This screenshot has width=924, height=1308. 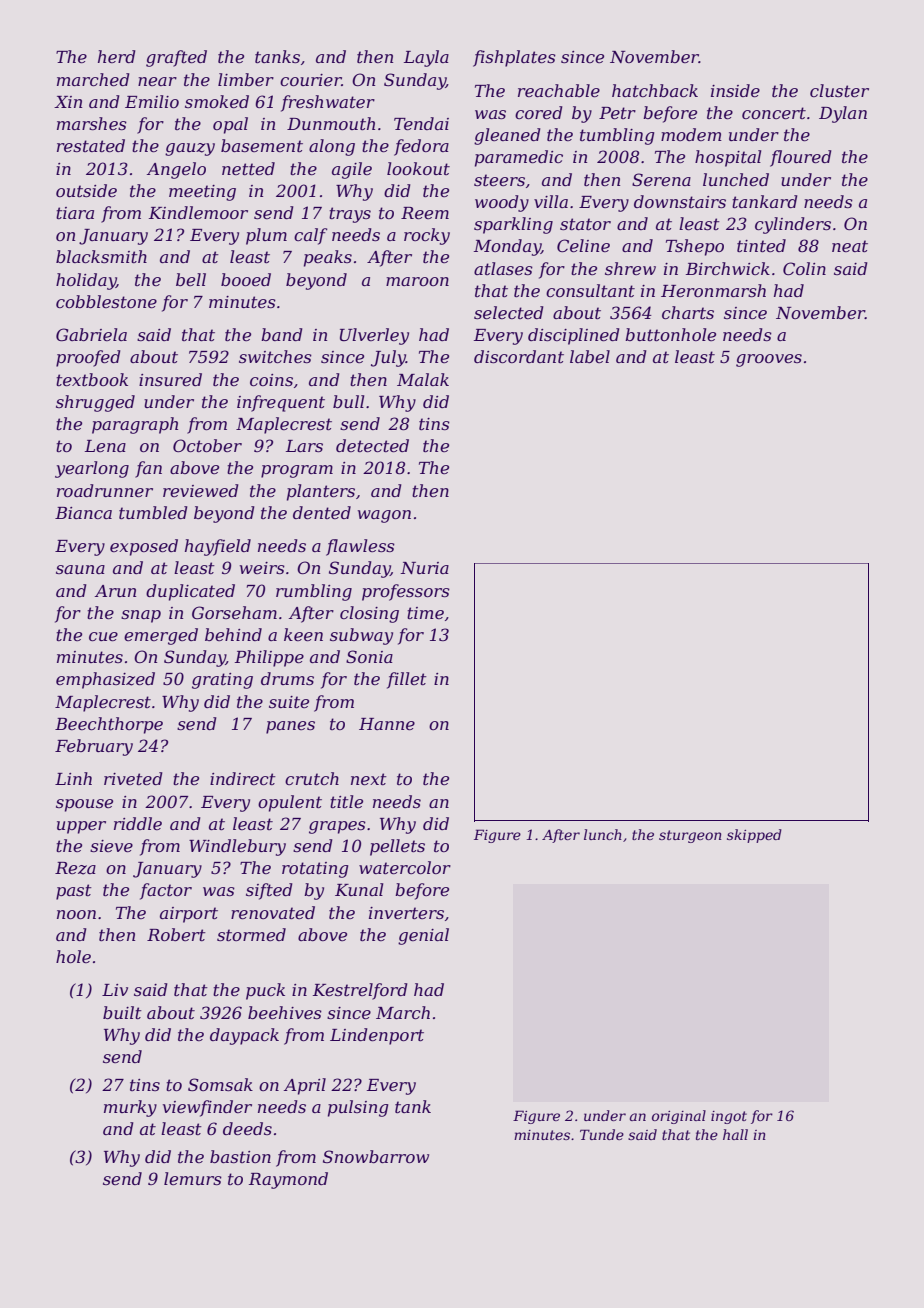 I want to click on inside, so click(x=735, y=90).
